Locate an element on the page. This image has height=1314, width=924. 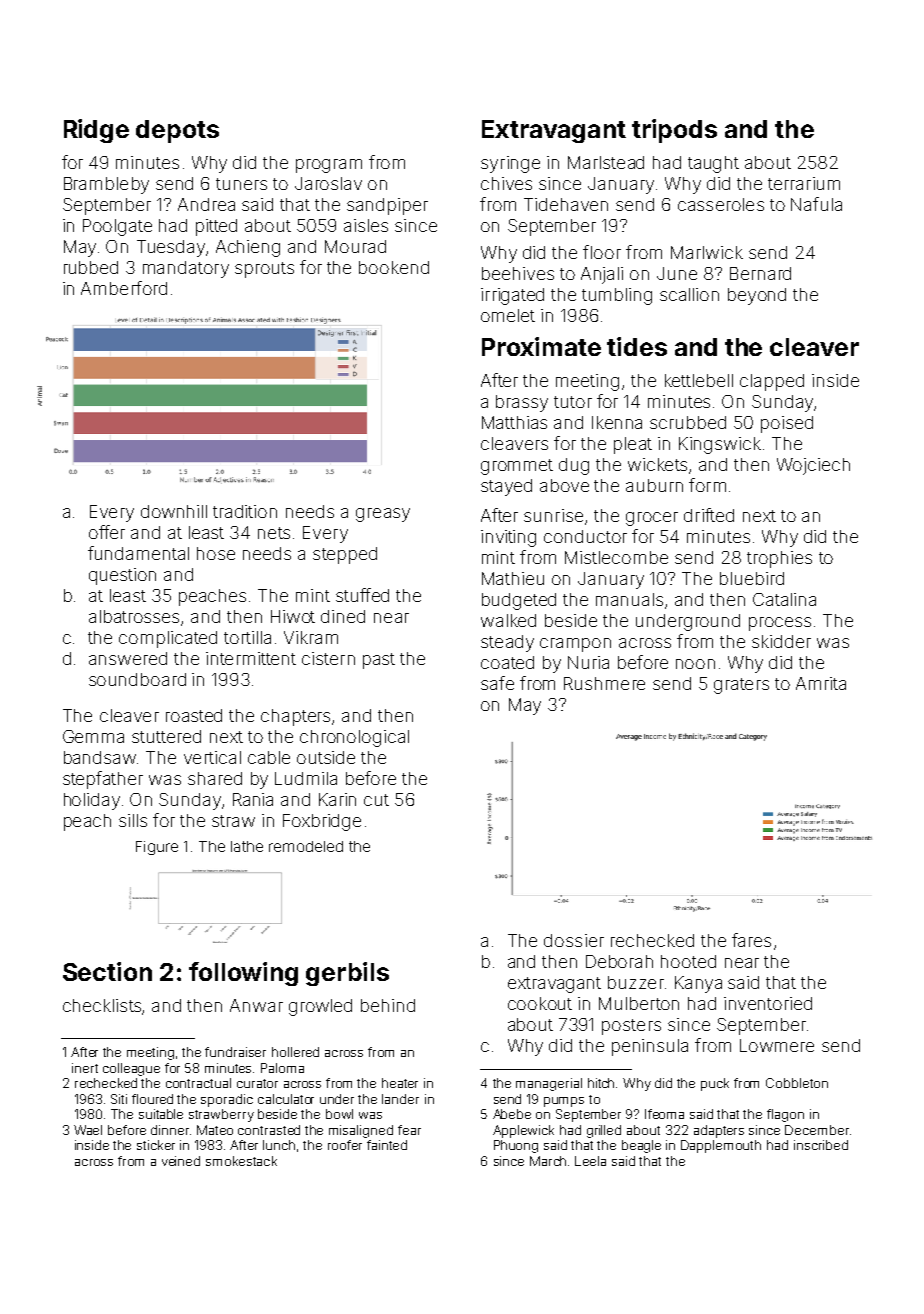
conductor is located at coordinates (585, 536).
